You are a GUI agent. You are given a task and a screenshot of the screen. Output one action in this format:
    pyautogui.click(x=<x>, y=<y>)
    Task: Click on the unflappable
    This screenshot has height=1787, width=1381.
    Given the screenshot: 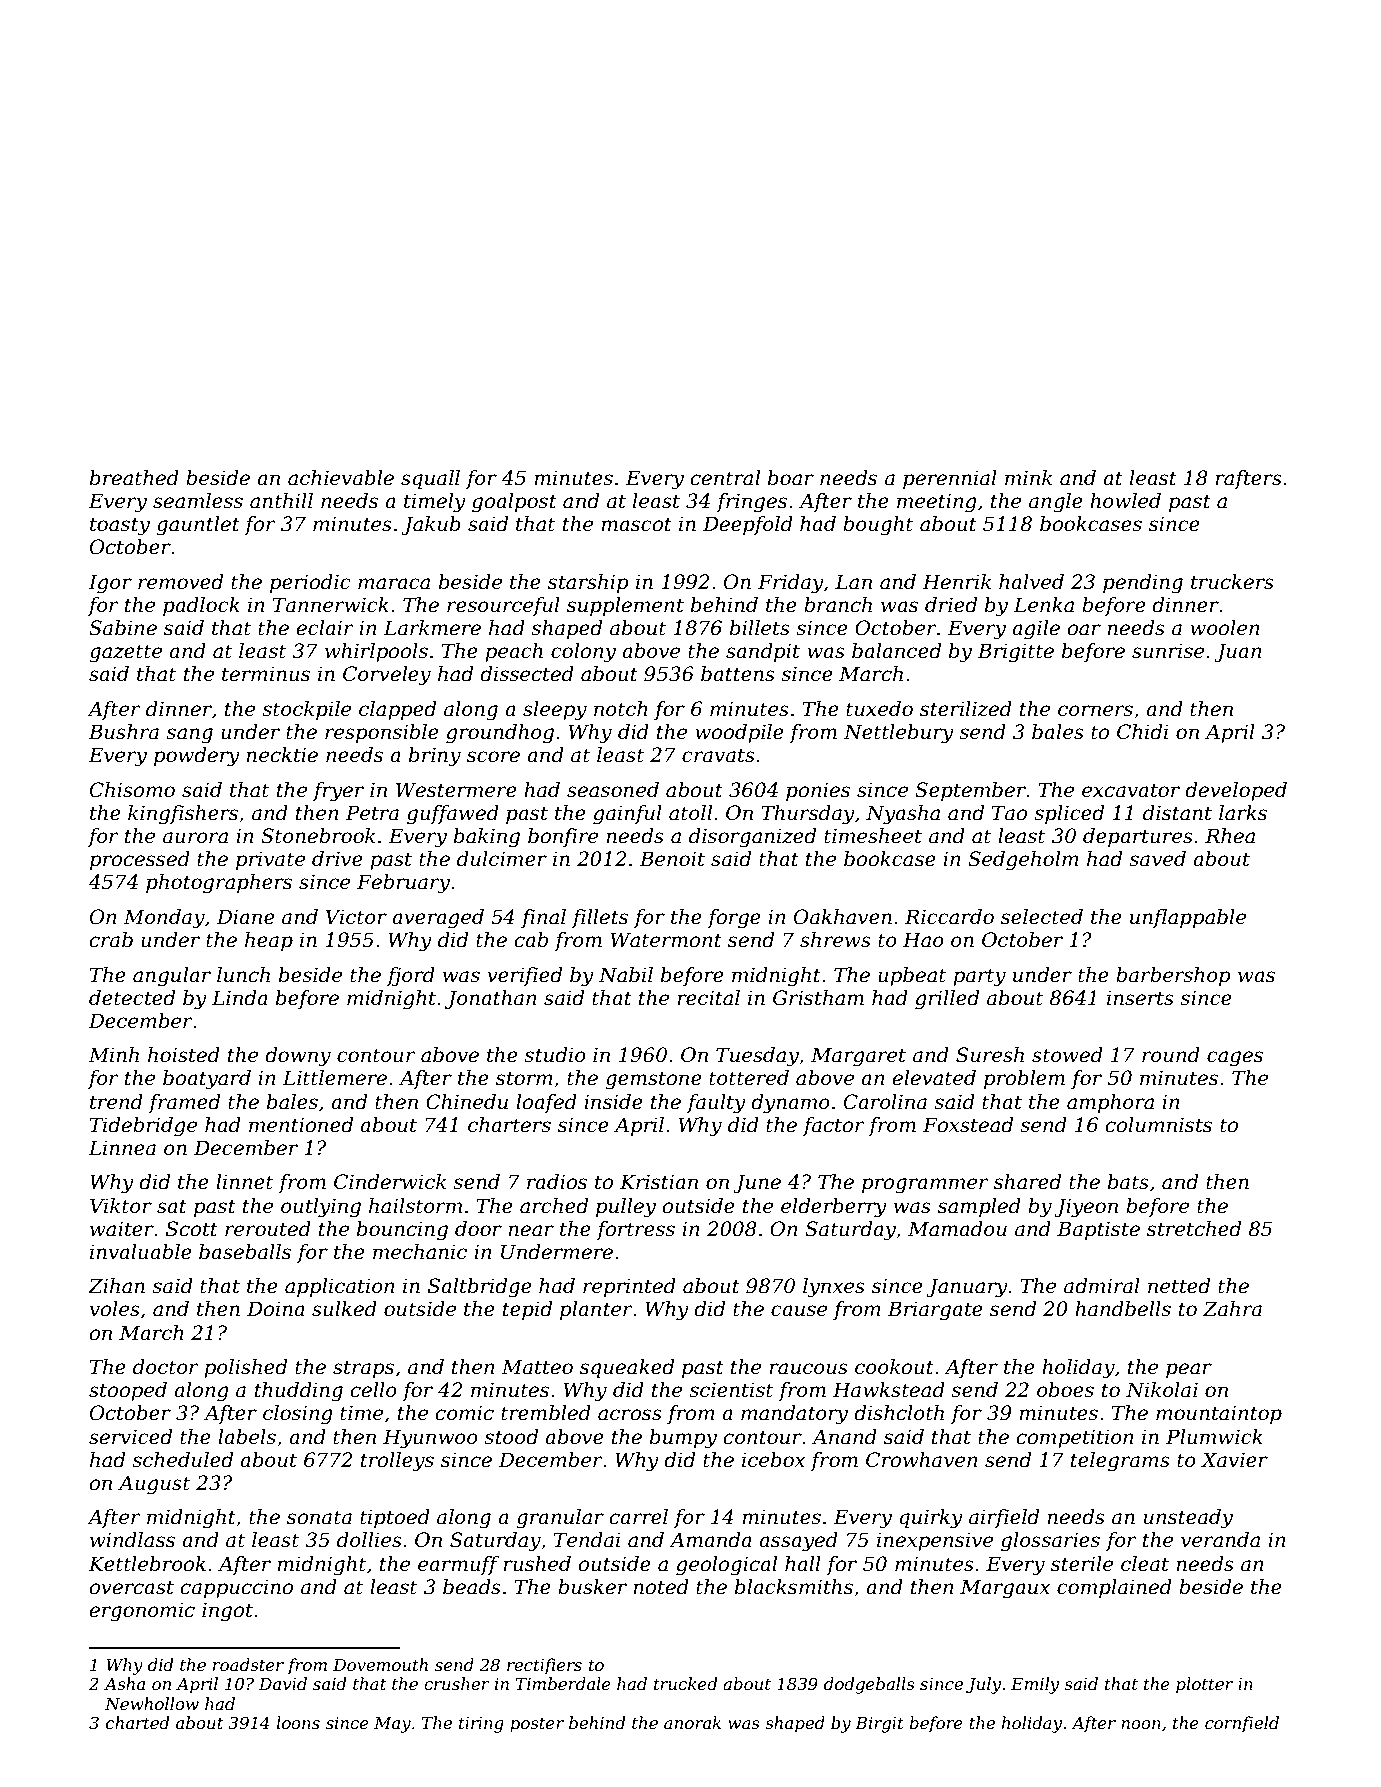 What is the action you would take?
    pyautogui.click(x=1188, y=918)
